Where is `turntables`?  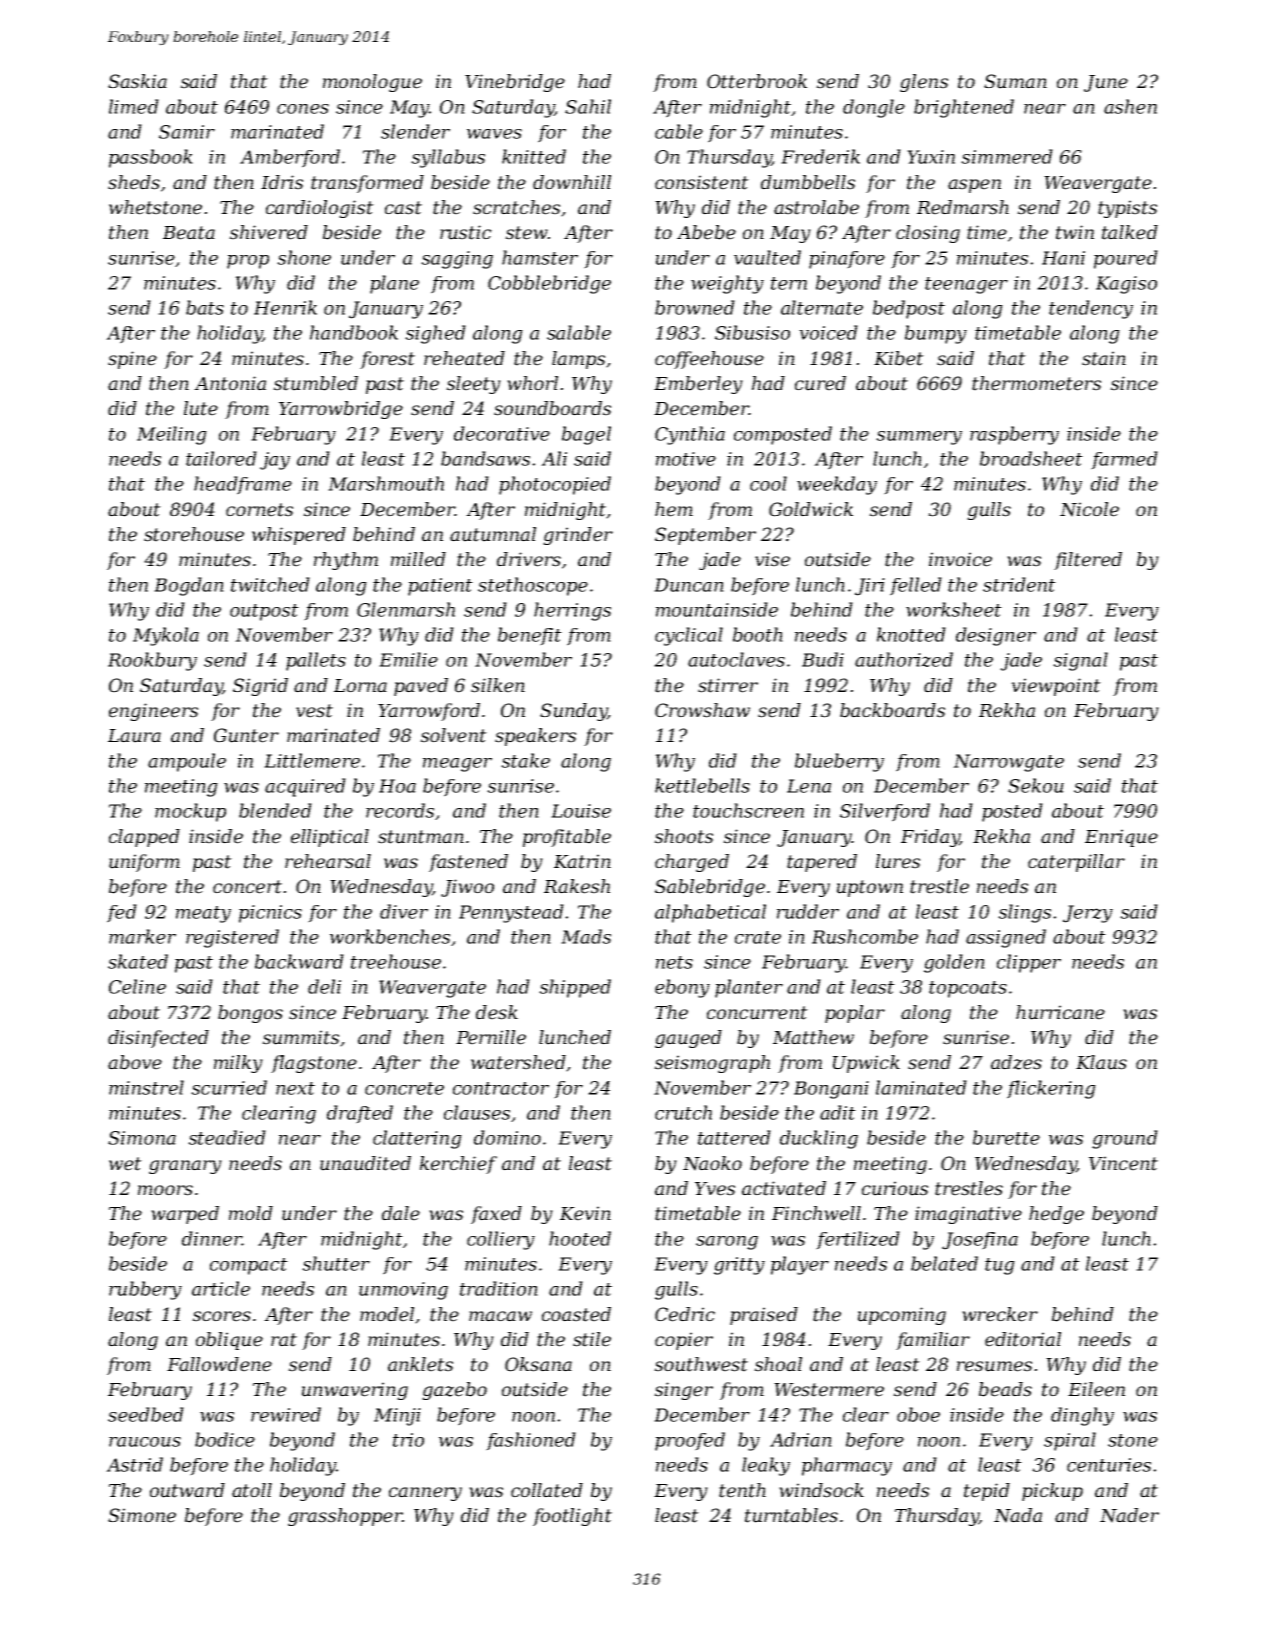 turntables is located at coordinates (791, 1515).
